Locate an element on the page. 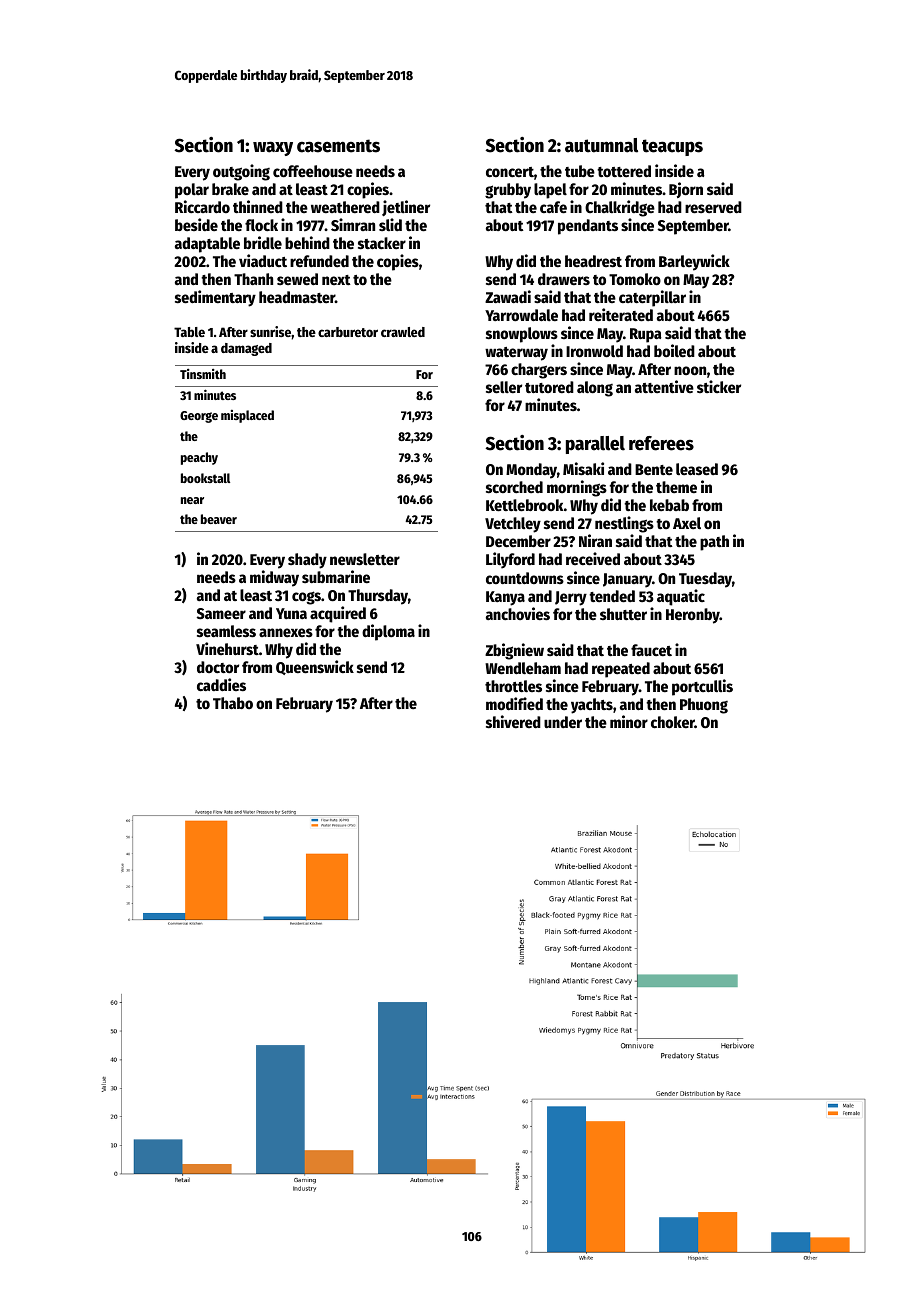  damaged is located at coordinates (246, 349).
